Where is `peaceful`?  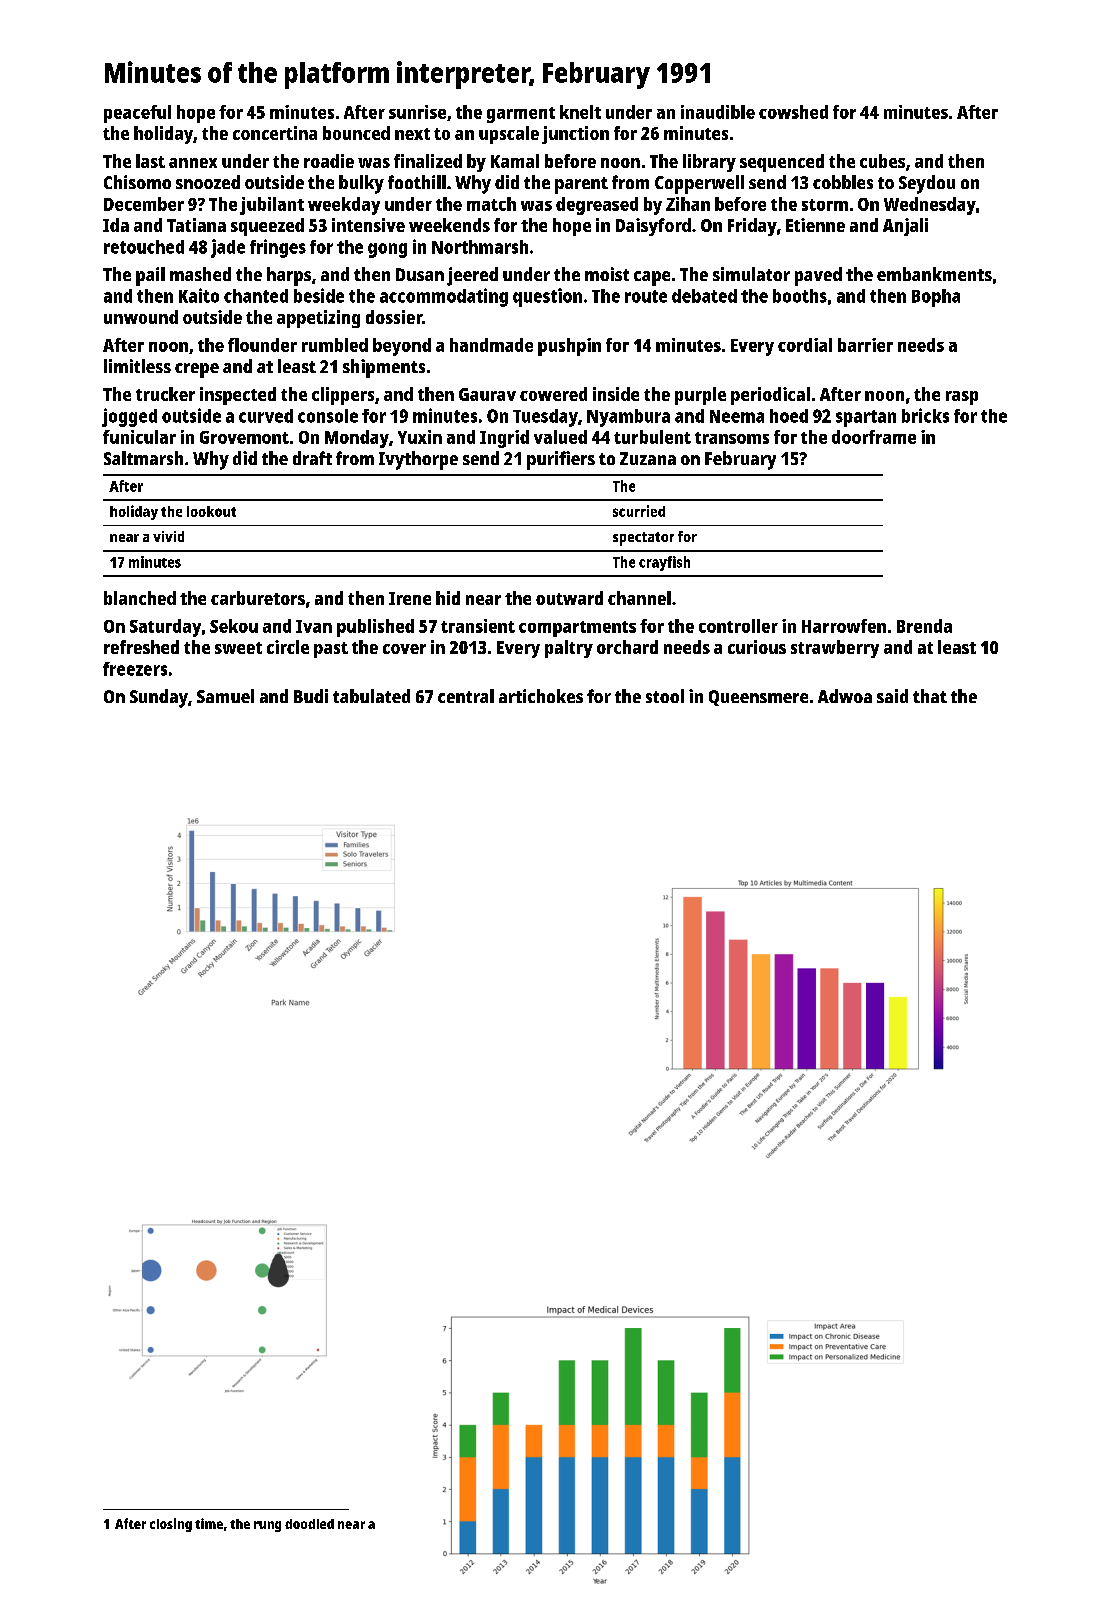 peaceful is located at coordinates (137, 114).
